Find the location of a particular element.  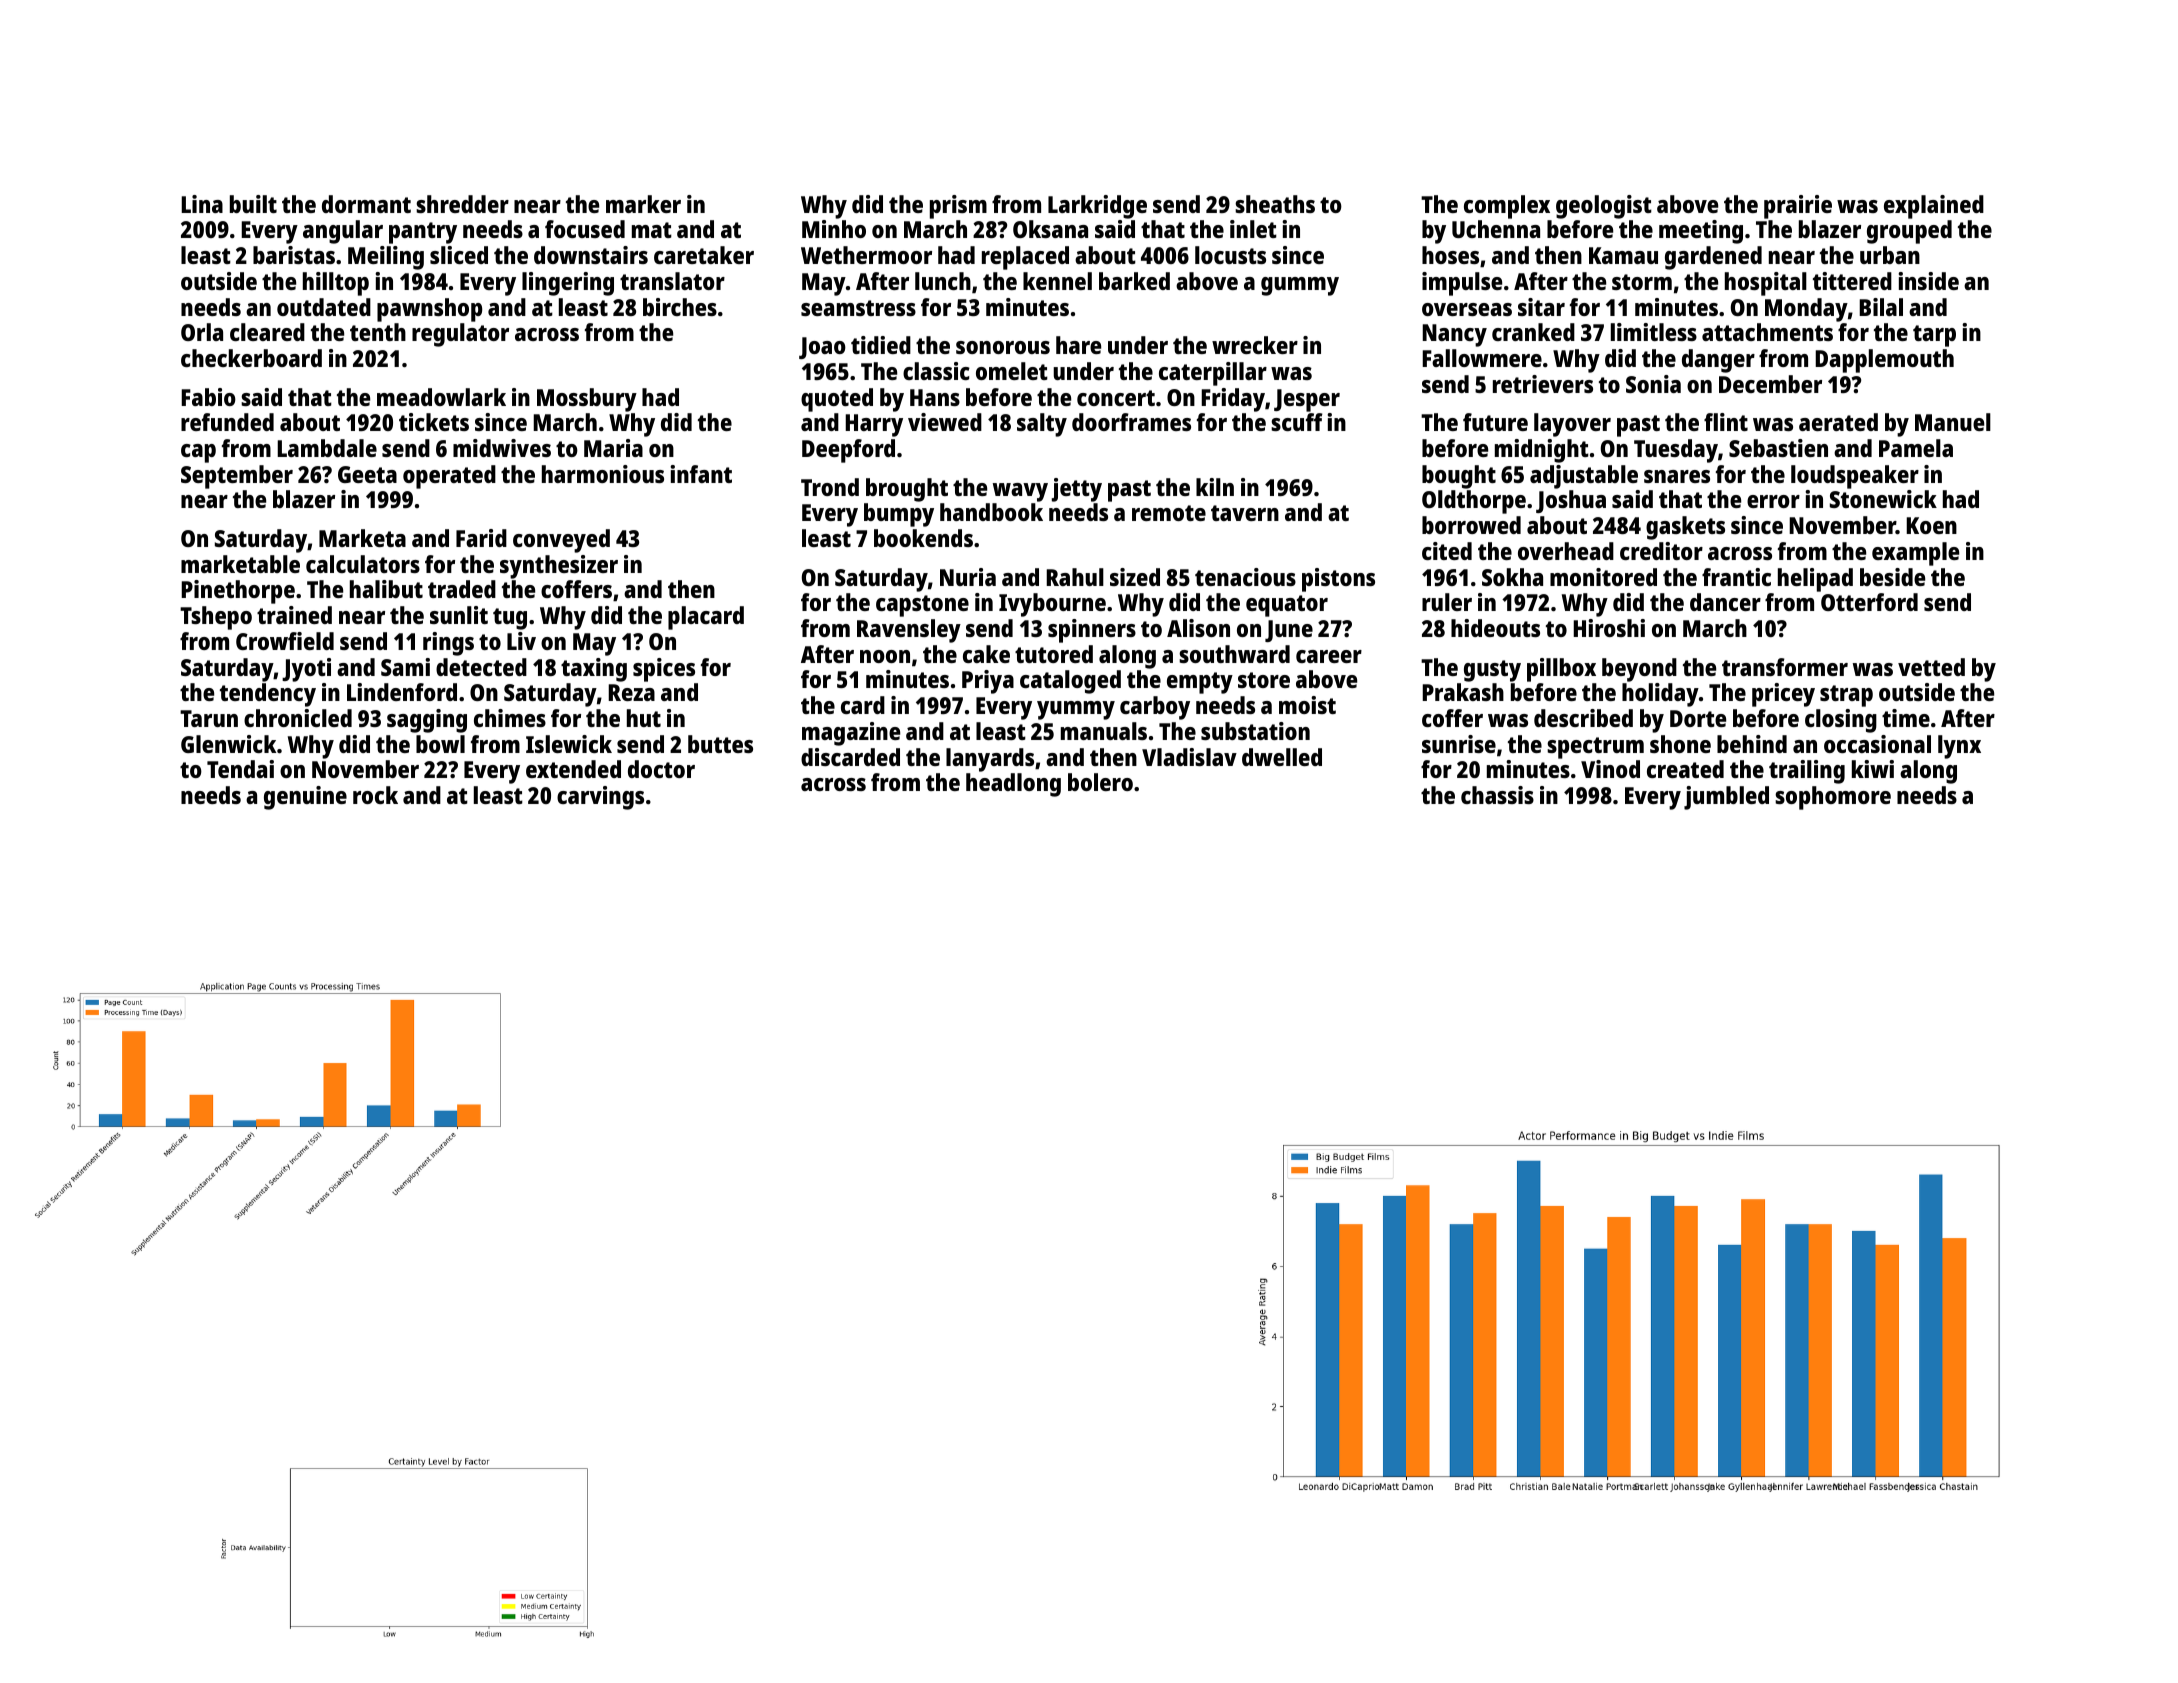

overseas is located at coordinates (1467, 309).
